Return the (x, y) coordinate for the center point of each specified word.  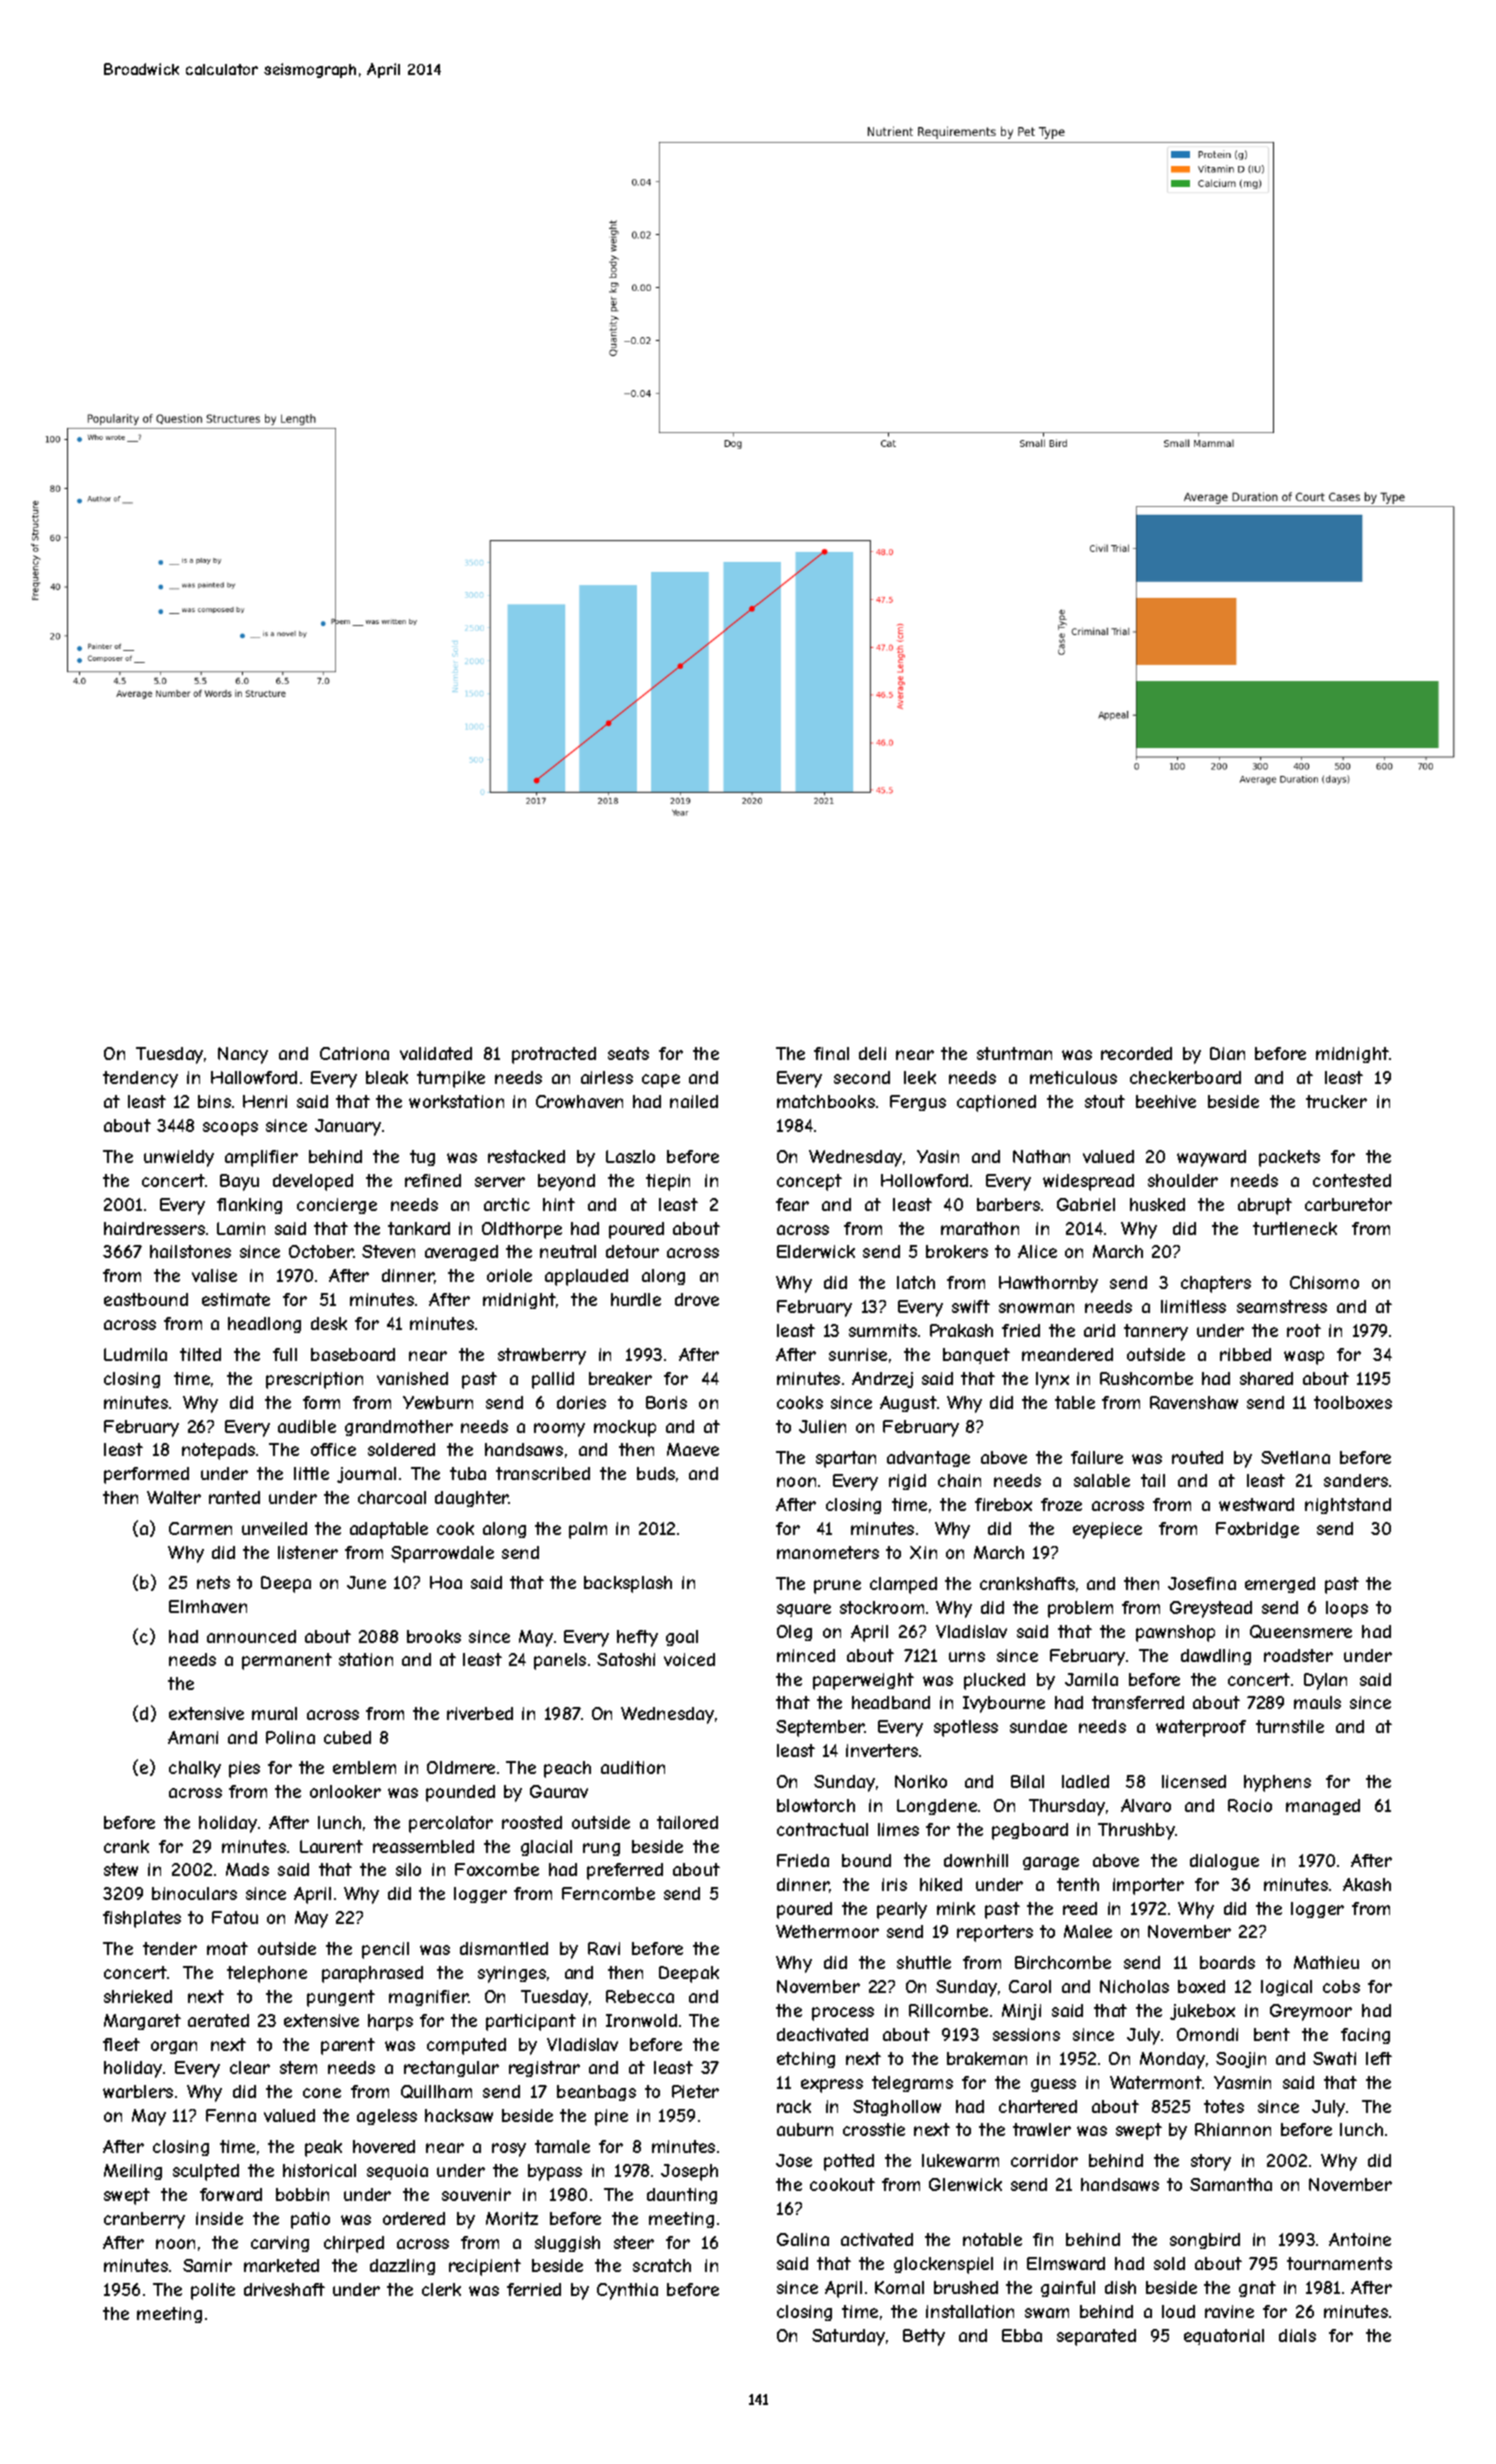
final (831, 1053)
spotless (966, 1728)
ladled (1085, 1781)
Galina (803, 2239)
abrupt (1265, 1206)
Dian (1227, 1053)
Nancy (243, 1055)
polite (213, 2291)
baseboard (353, 1354)
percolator (451, 1824)
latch (916, 1282)
